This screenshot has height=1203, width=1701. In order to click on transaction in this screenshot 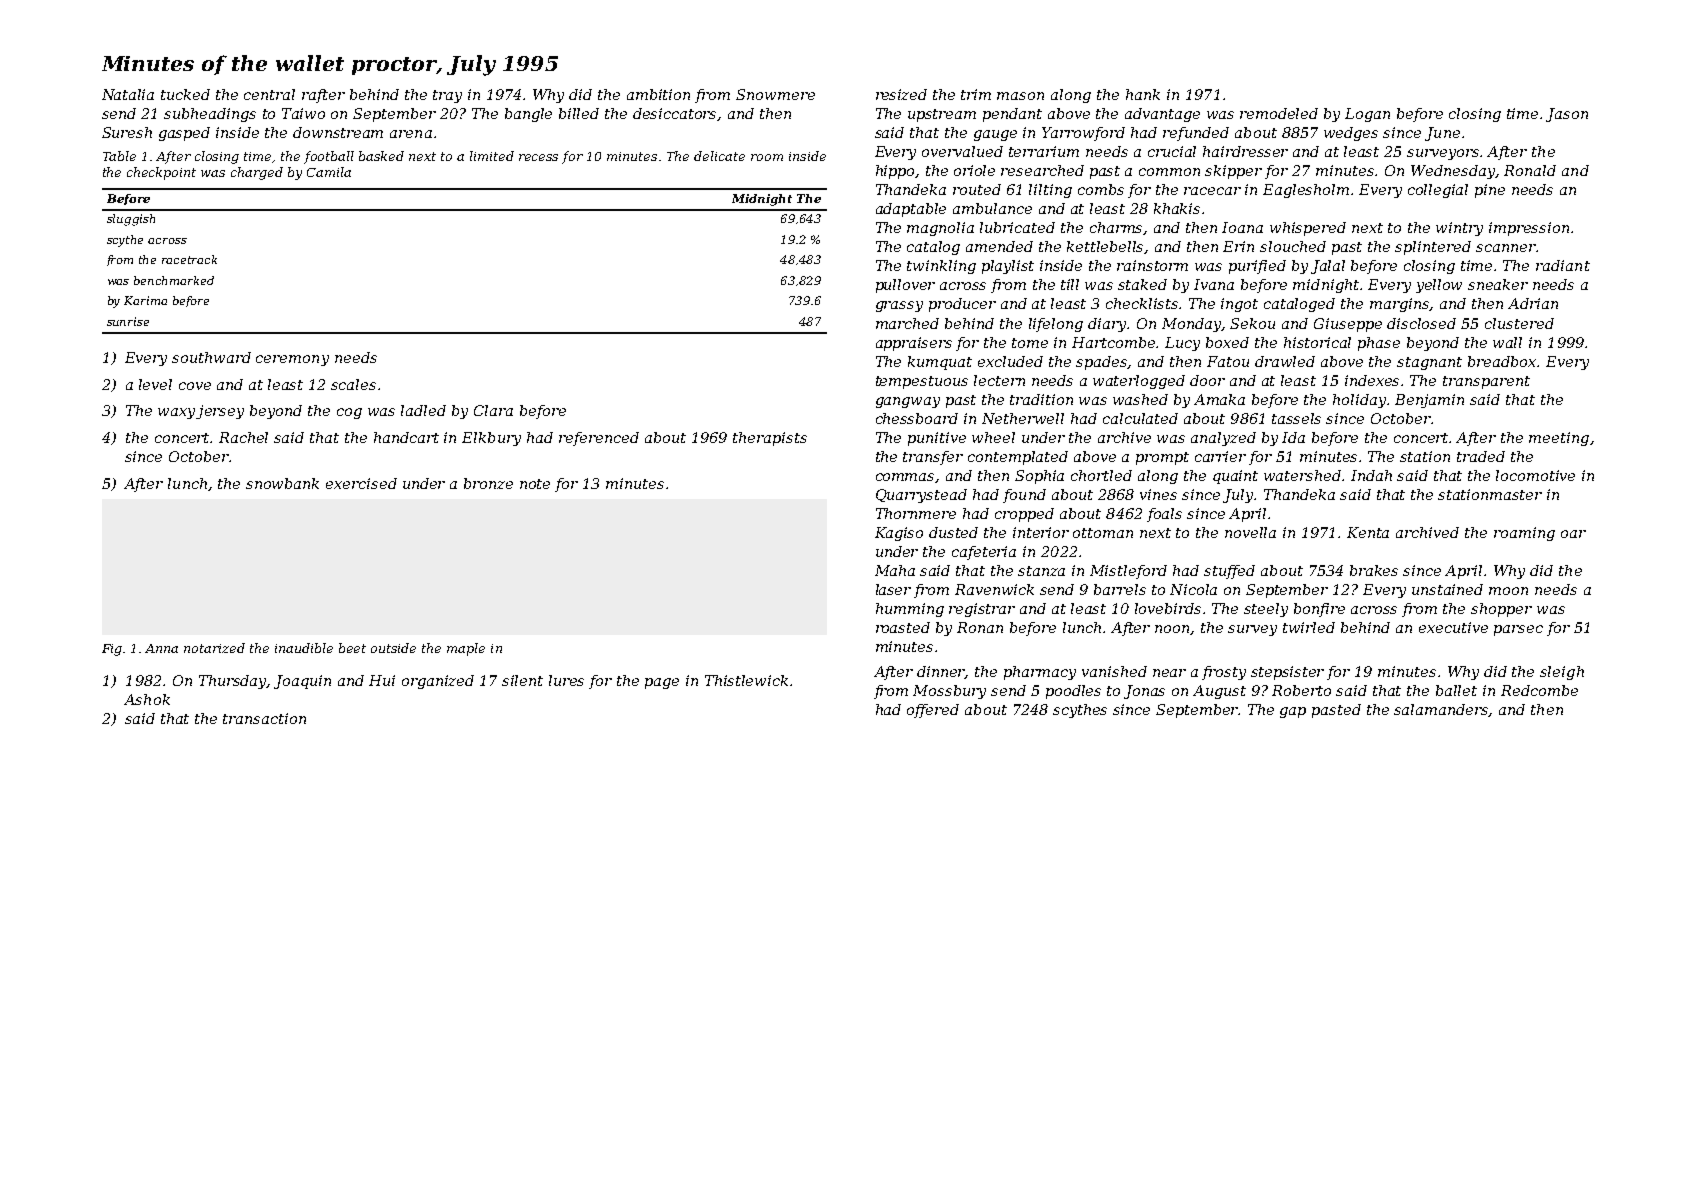, I will do `click(264, 718)`.
